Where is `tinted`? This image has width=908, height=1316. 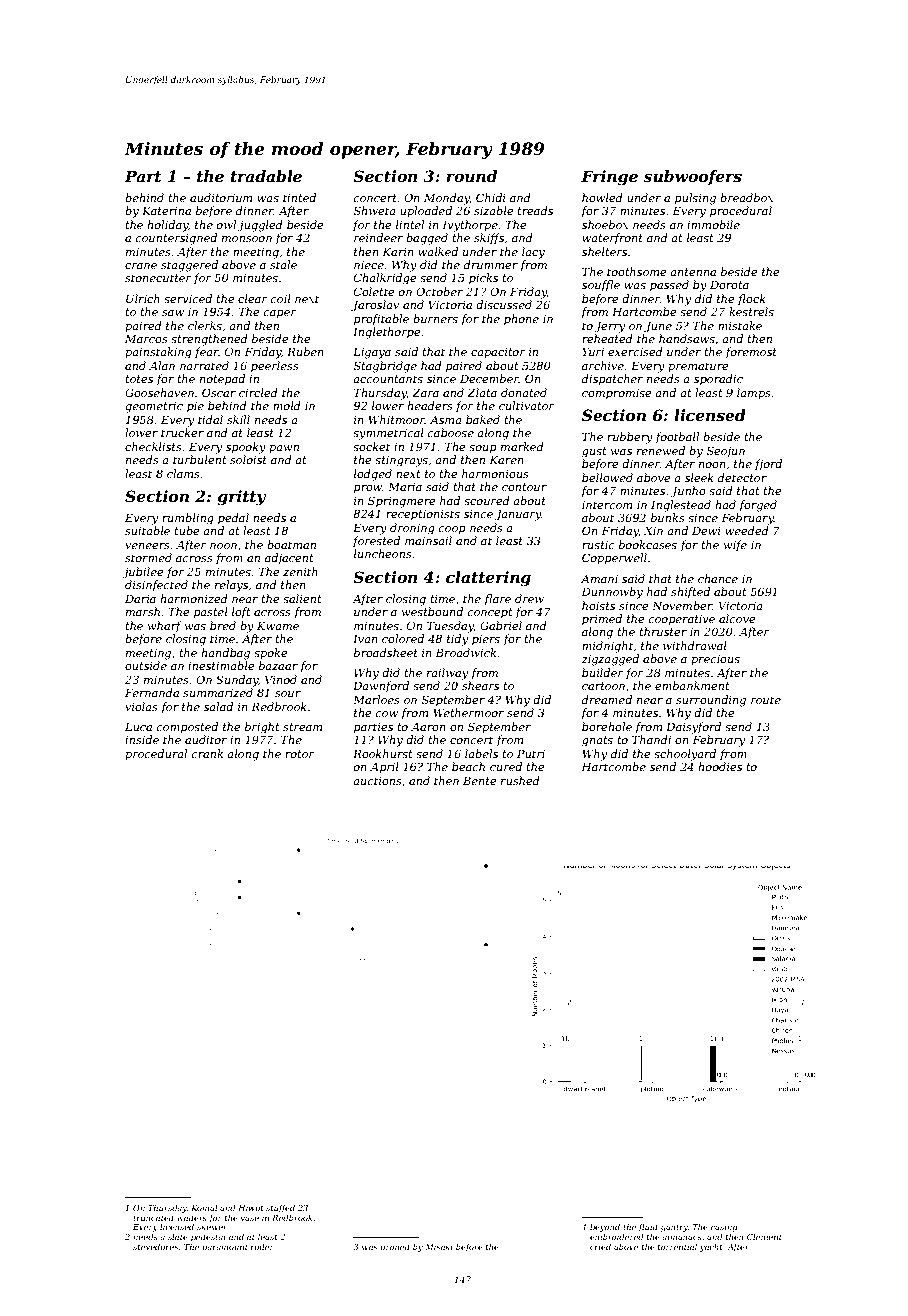 tinted is located at coordinates (299, 197).
